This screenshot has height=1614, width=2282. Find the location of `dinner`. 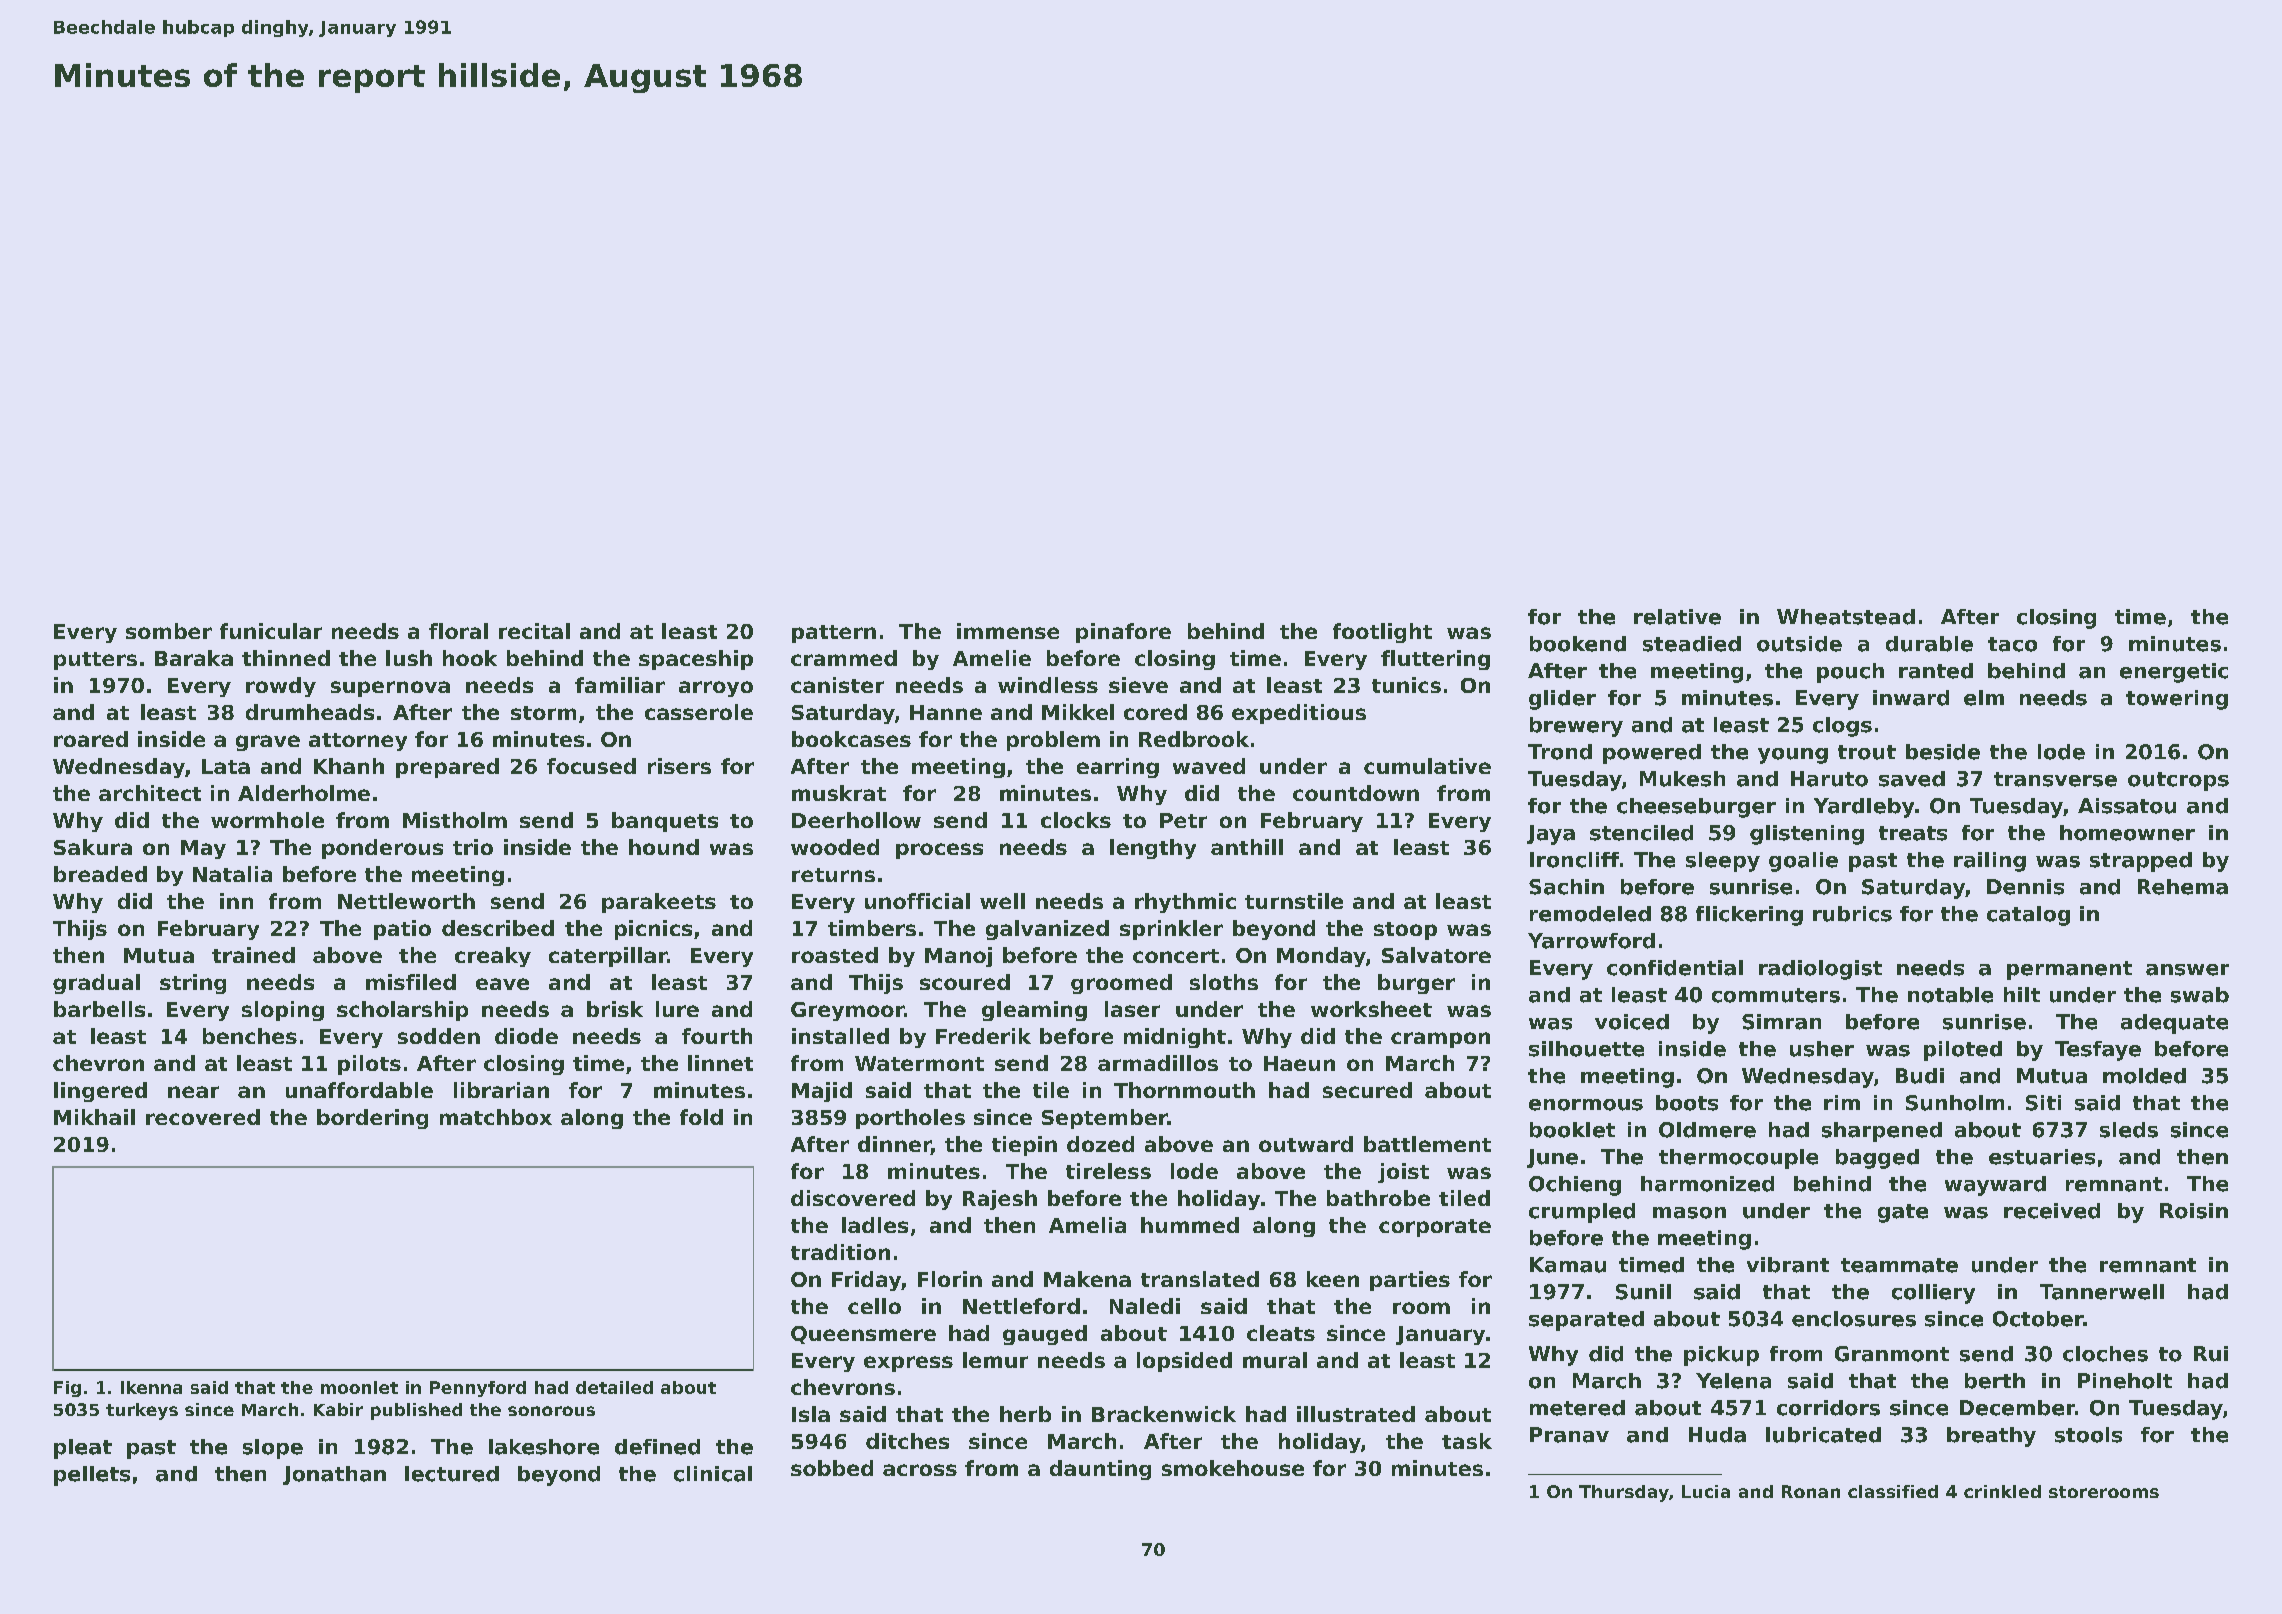

dinner is located at coordinates (894, 1145).
